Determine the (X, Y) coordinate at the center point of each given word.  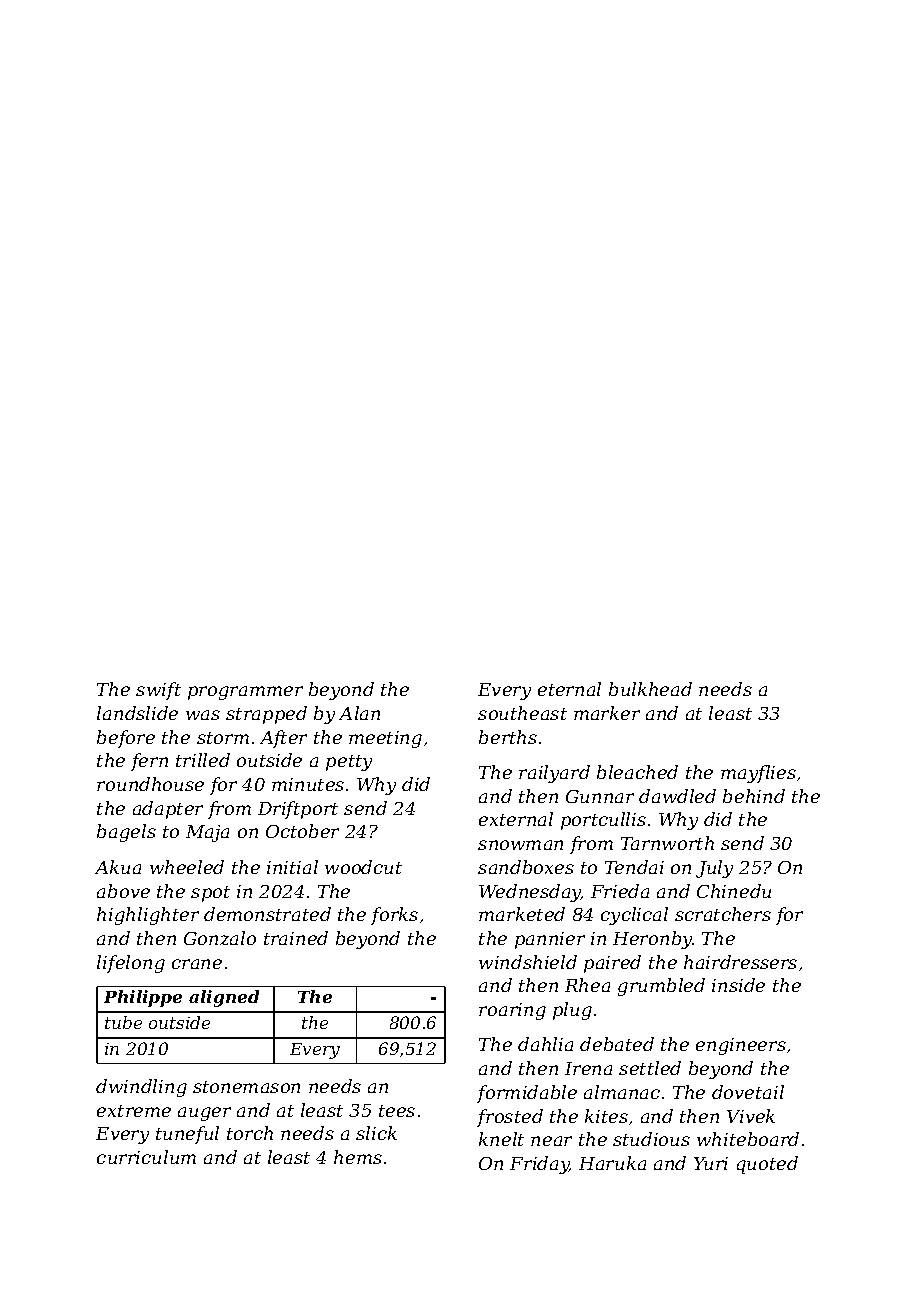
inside (738, 985)
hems (358, 1157)
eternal (569, 689)
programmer (245, 693)
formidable (527, 1094)
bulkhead (650, 689)
